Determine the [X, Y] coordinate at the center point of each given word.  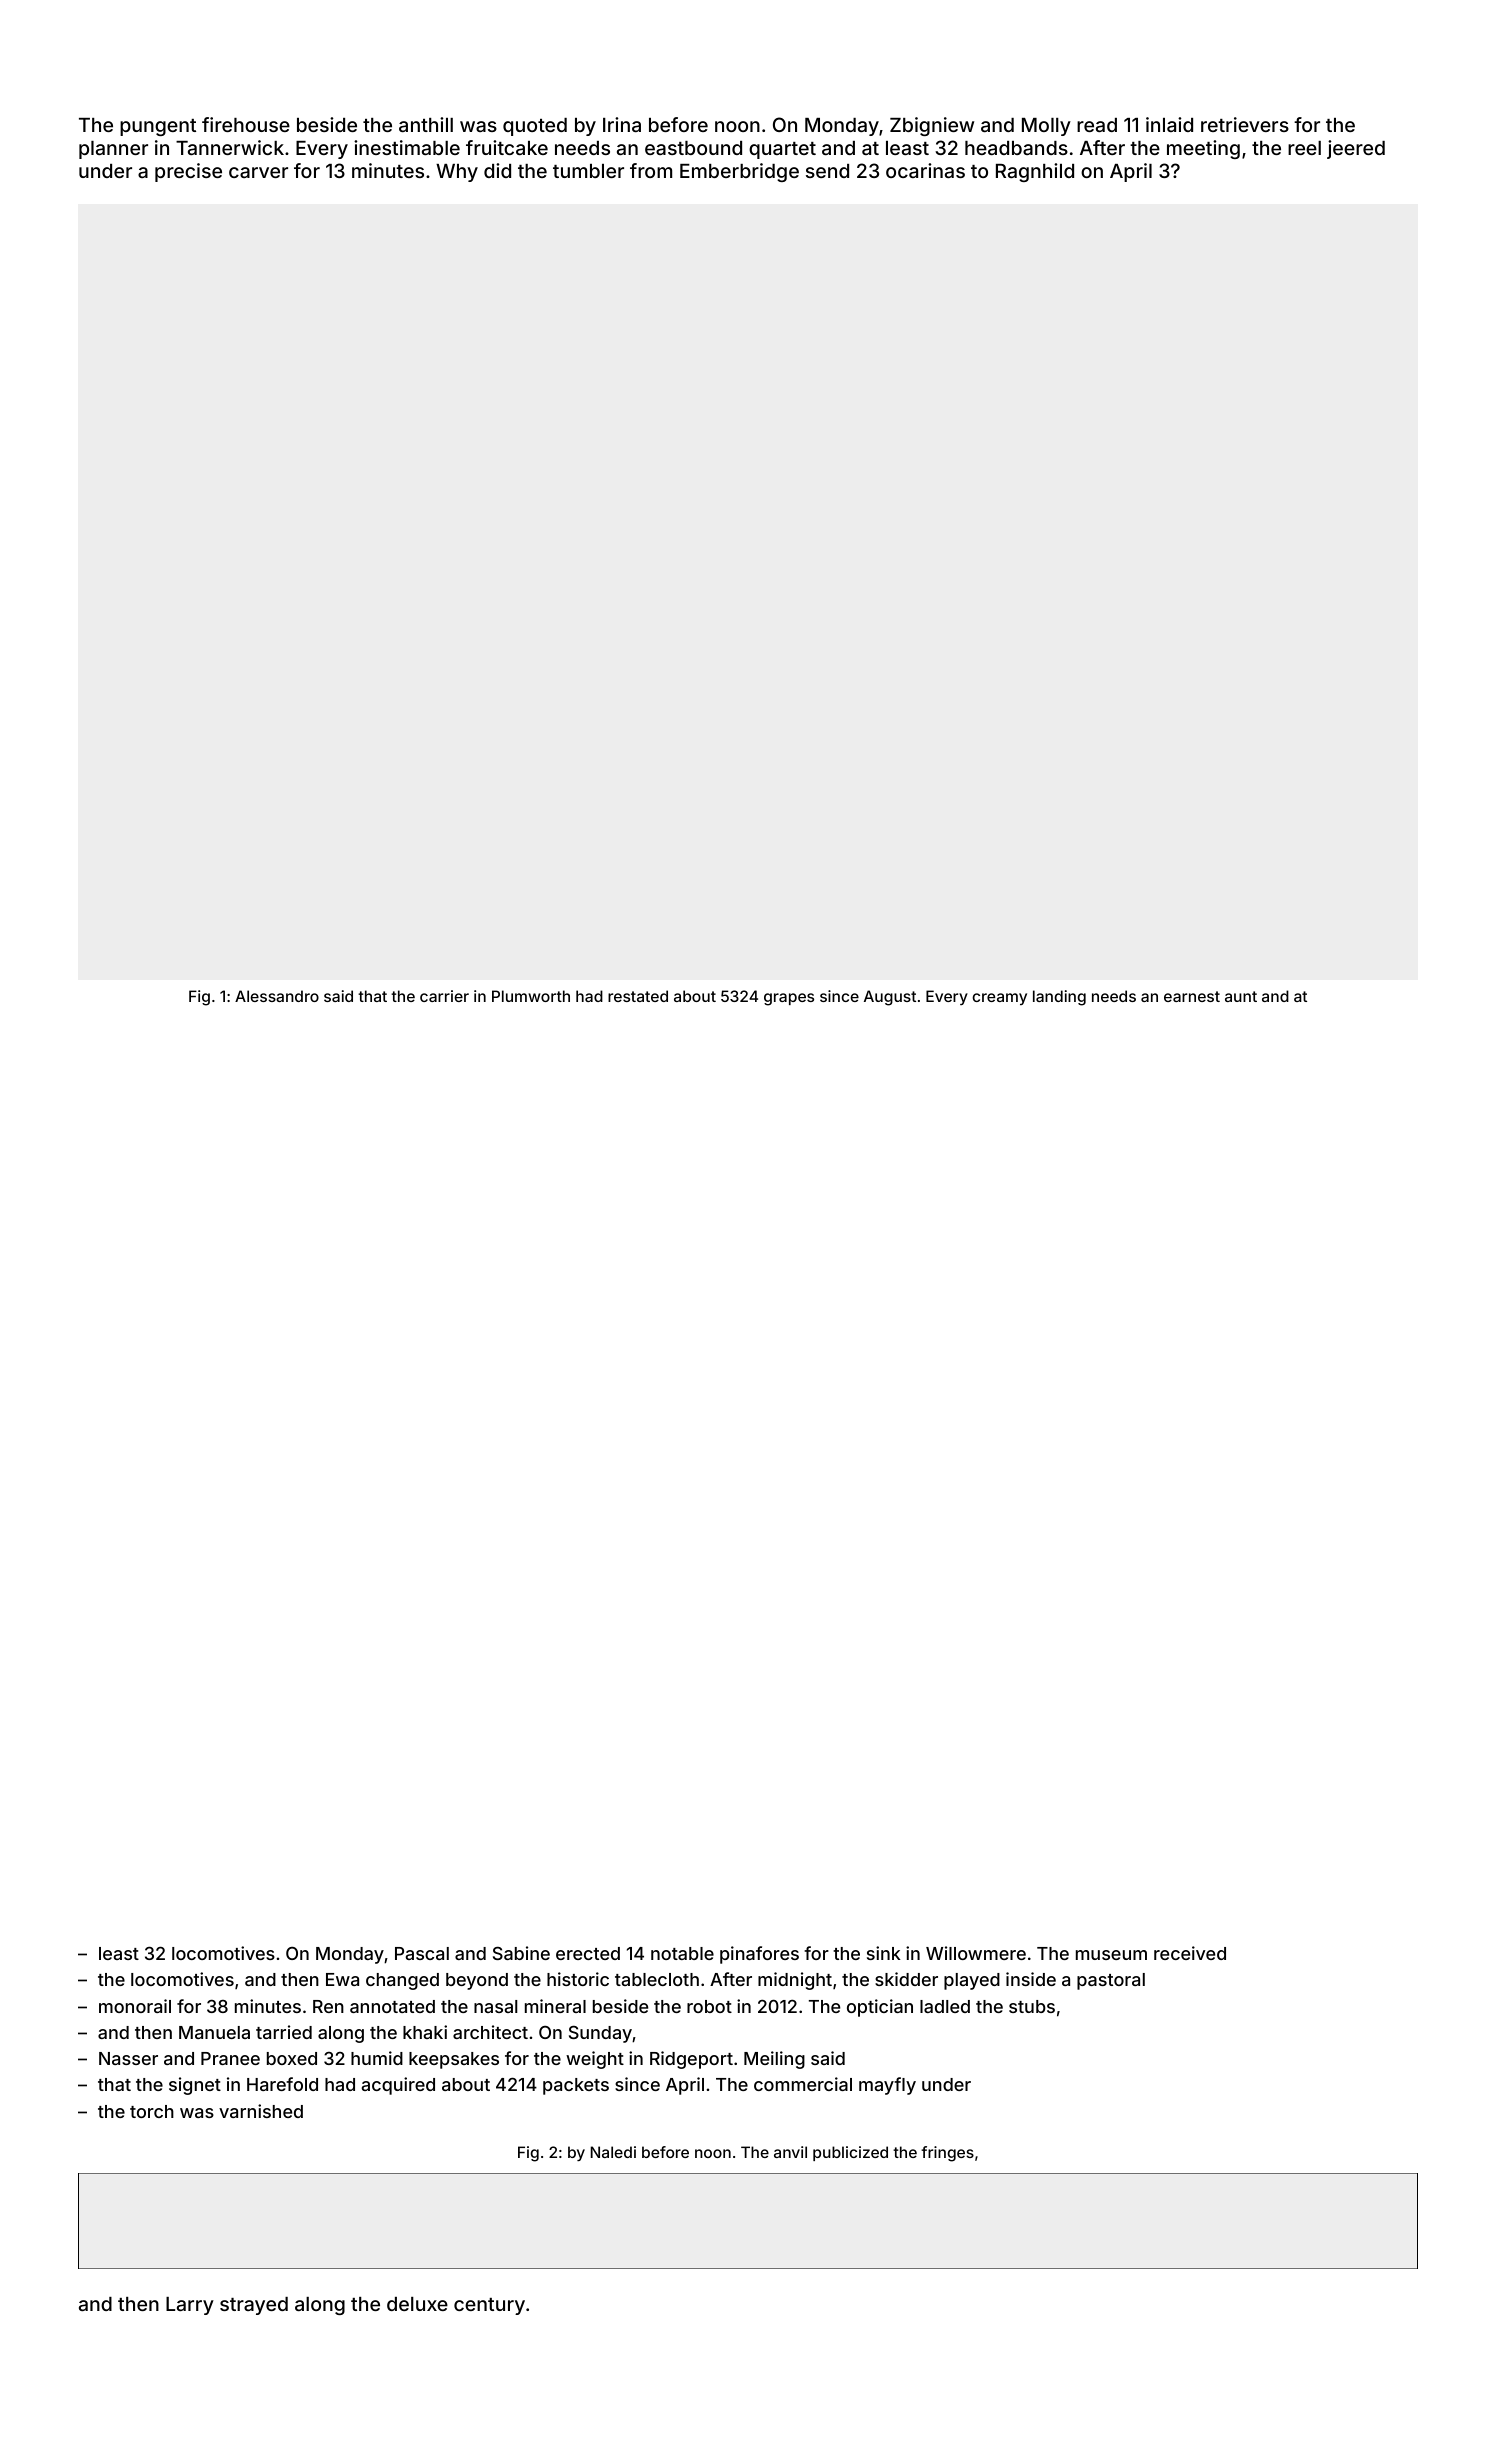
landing [1059, 998]
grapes [789, 999]
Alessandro [277, 996]
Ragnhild [1035, 172]
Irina [622, 124]
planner [113, 150]
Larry [190, 2306]
